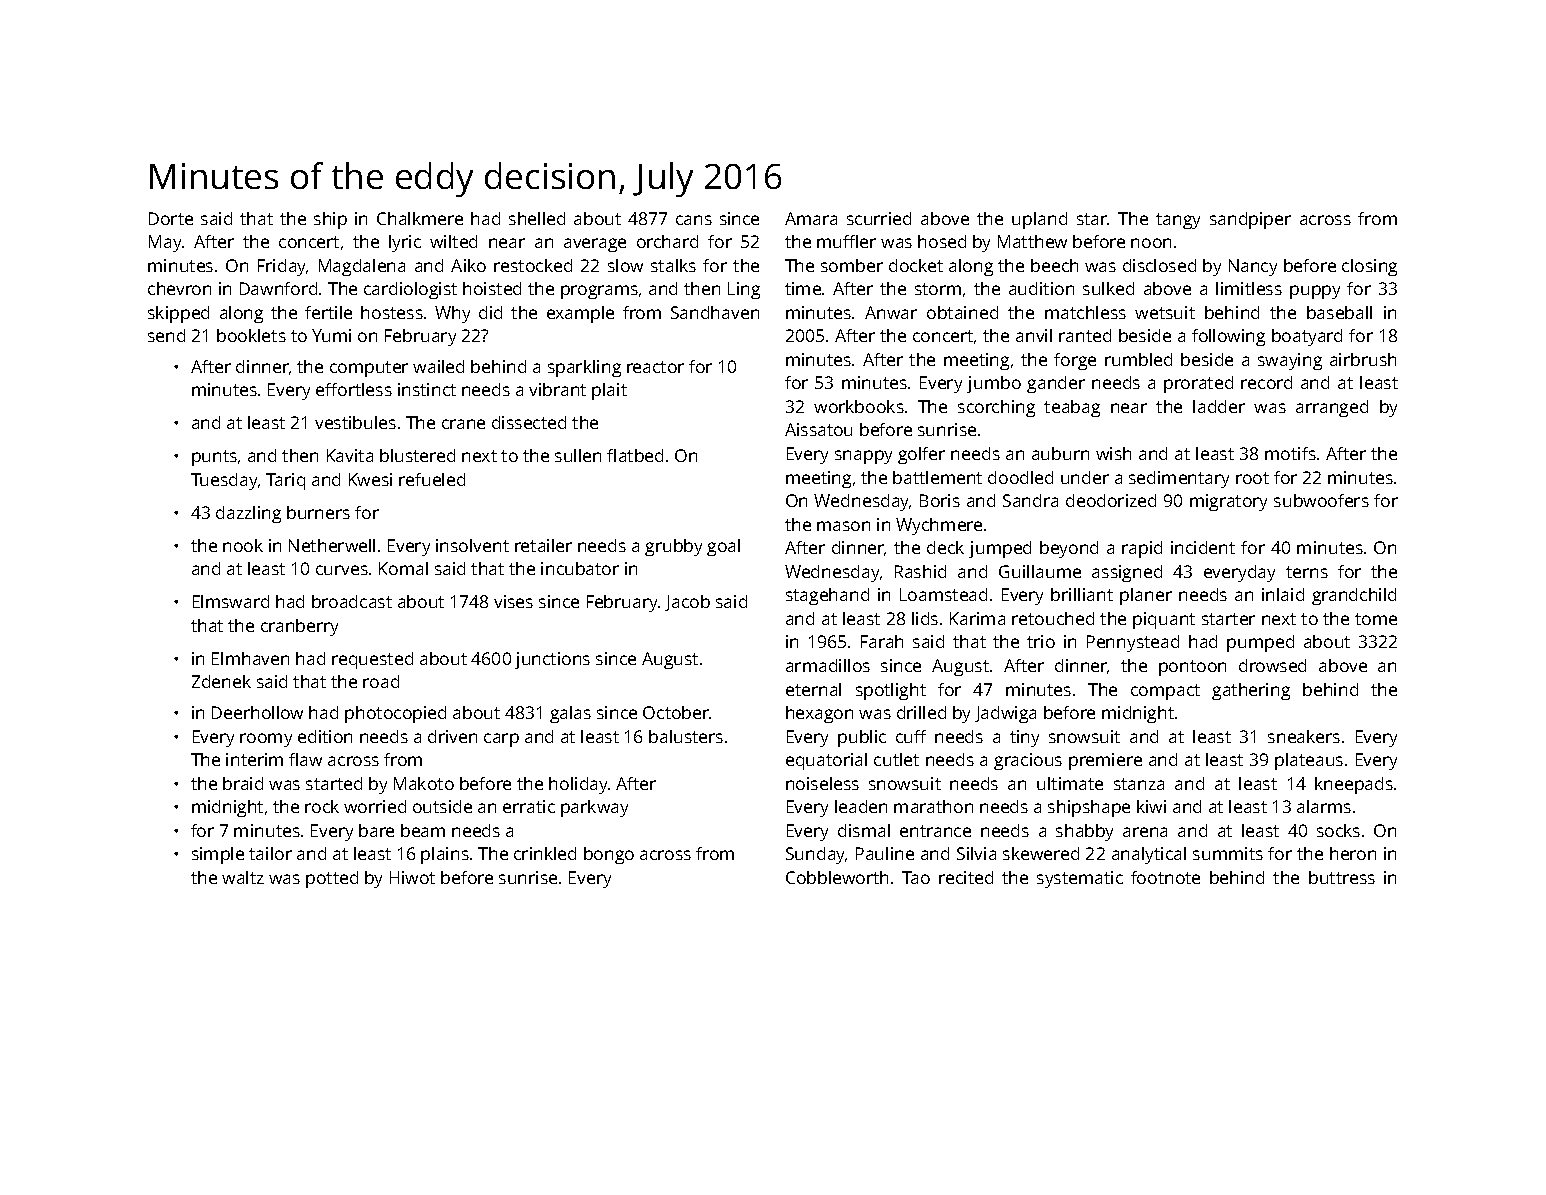  What do you see at coordinates (257, 712) in the image?
I see `Deerhollow` at bounding box center [257, 712].
